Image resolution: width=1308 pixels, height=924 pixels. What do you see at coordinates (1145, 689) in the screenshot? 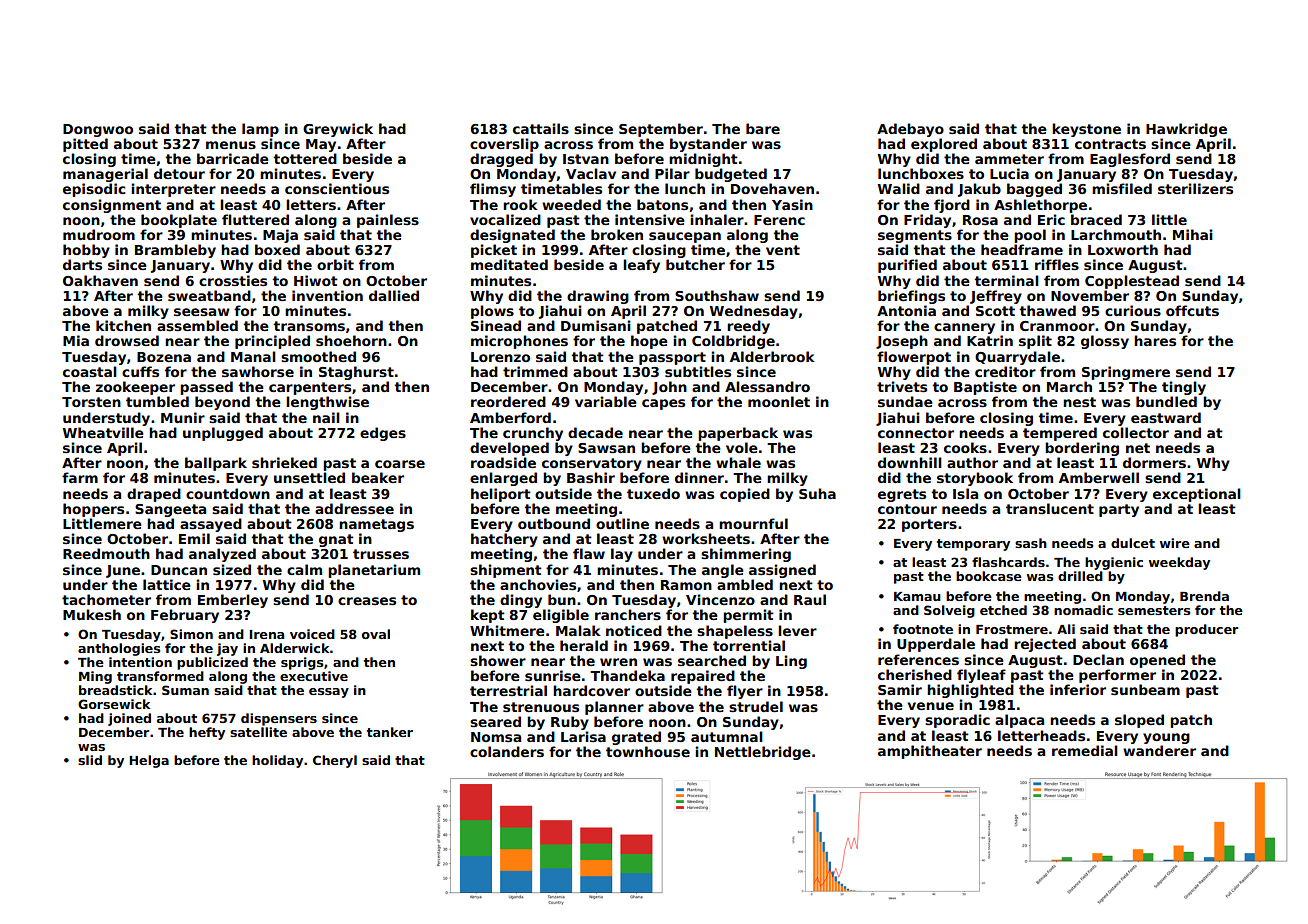
I see `sunbeam` at bounding box center [1145, 689].
